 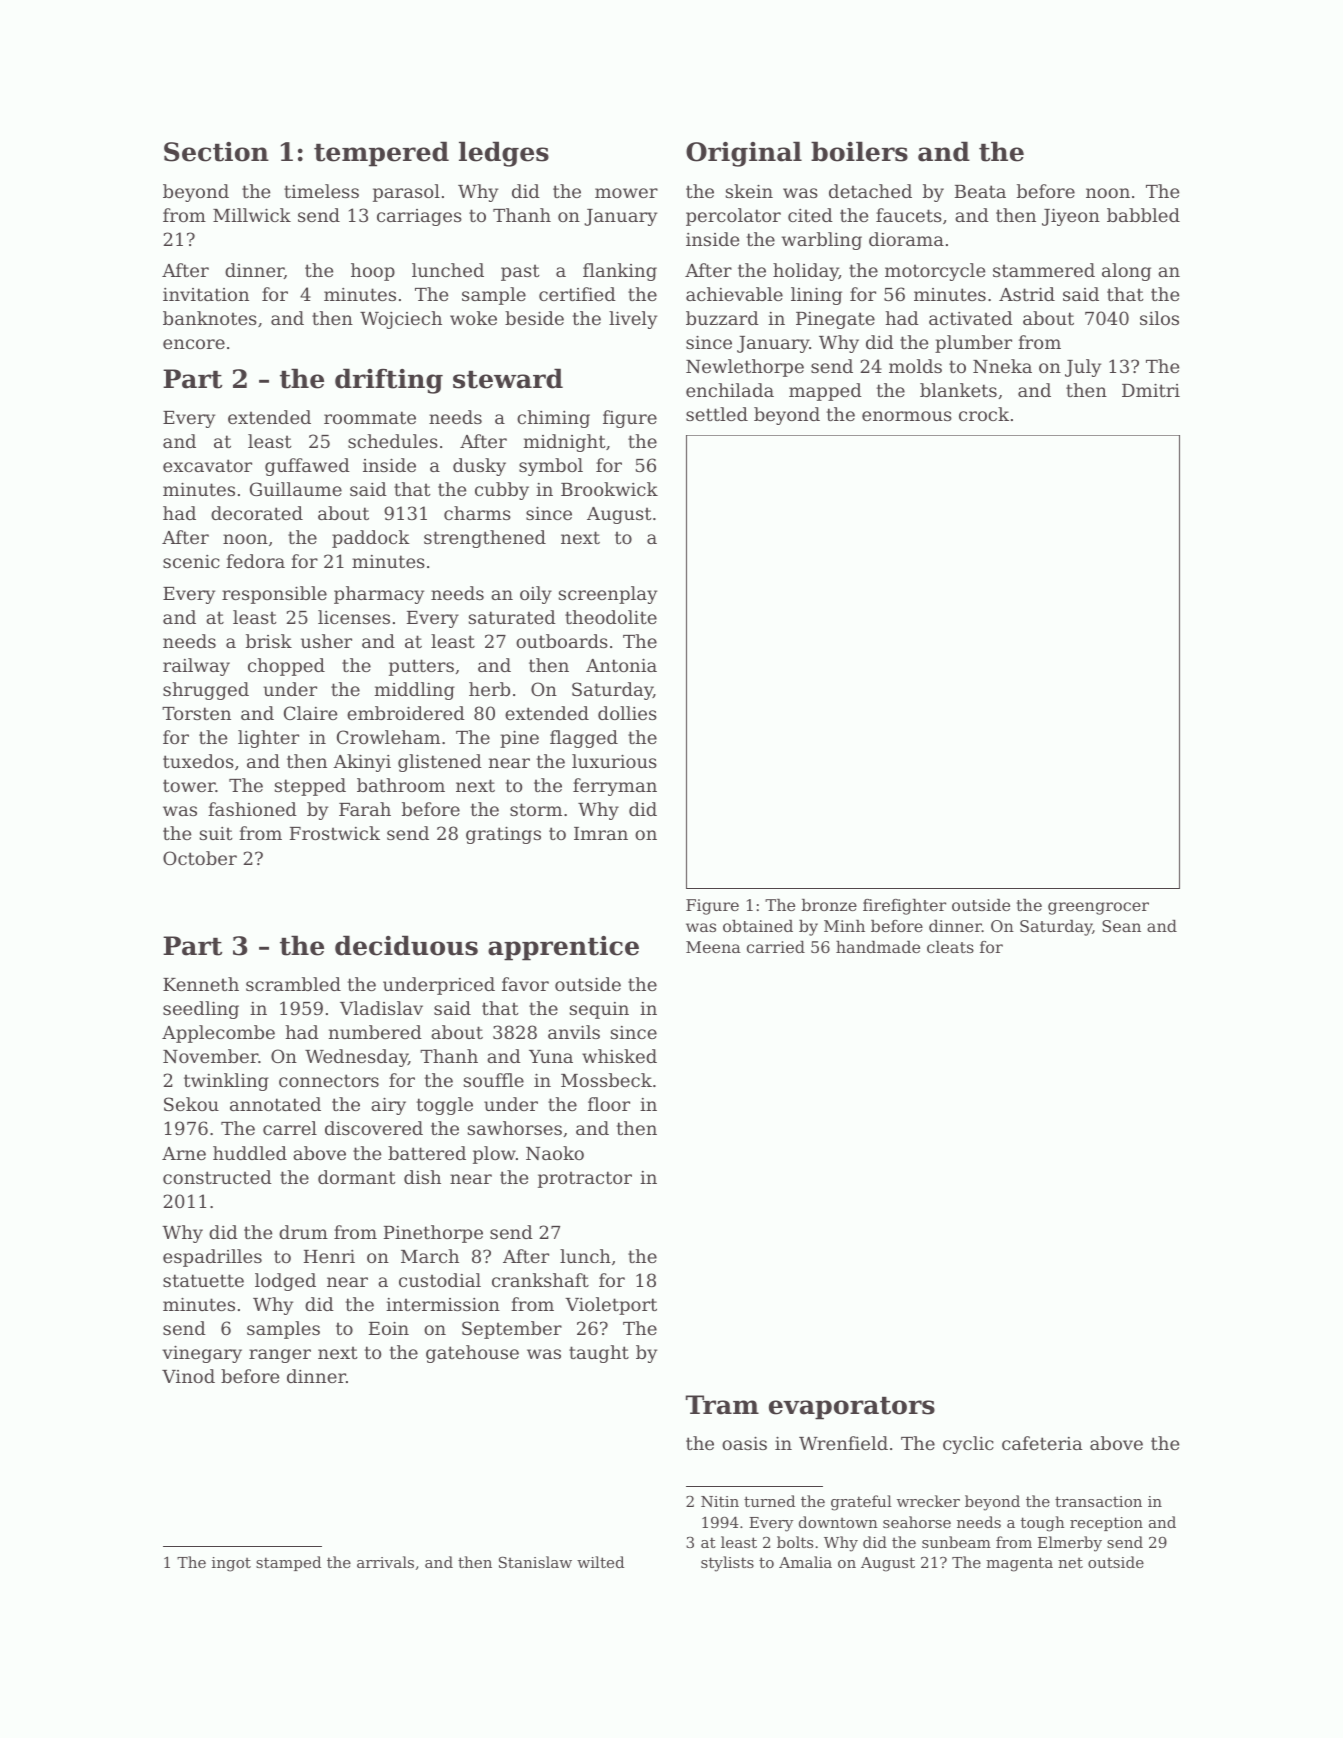 I want to click on screenplay, so click(x=608, y=595).
